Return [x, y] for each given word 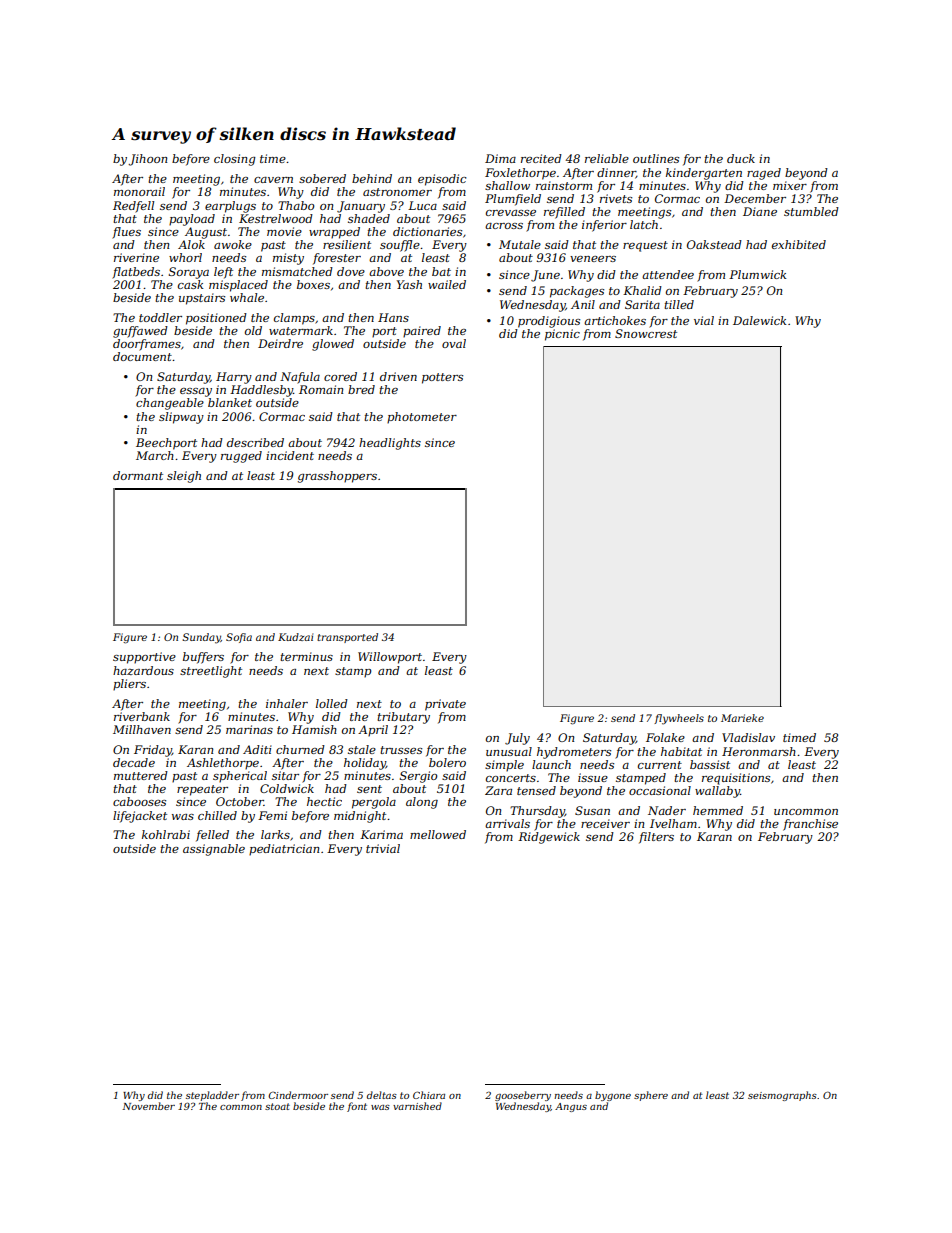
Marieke [742, 718]
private [445, 705]
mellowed [438, 834]
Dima [500, 158]
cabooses [139, 801]
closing [235, 160]
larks [275, 834]
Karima [381, 834]
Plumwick [757, 274]
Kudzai [295, 637]
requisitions [736, 779]
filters [656, 838]
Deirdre [280, 343]
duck [741, 158]
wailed [447, 284]
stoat [277, 1106]
